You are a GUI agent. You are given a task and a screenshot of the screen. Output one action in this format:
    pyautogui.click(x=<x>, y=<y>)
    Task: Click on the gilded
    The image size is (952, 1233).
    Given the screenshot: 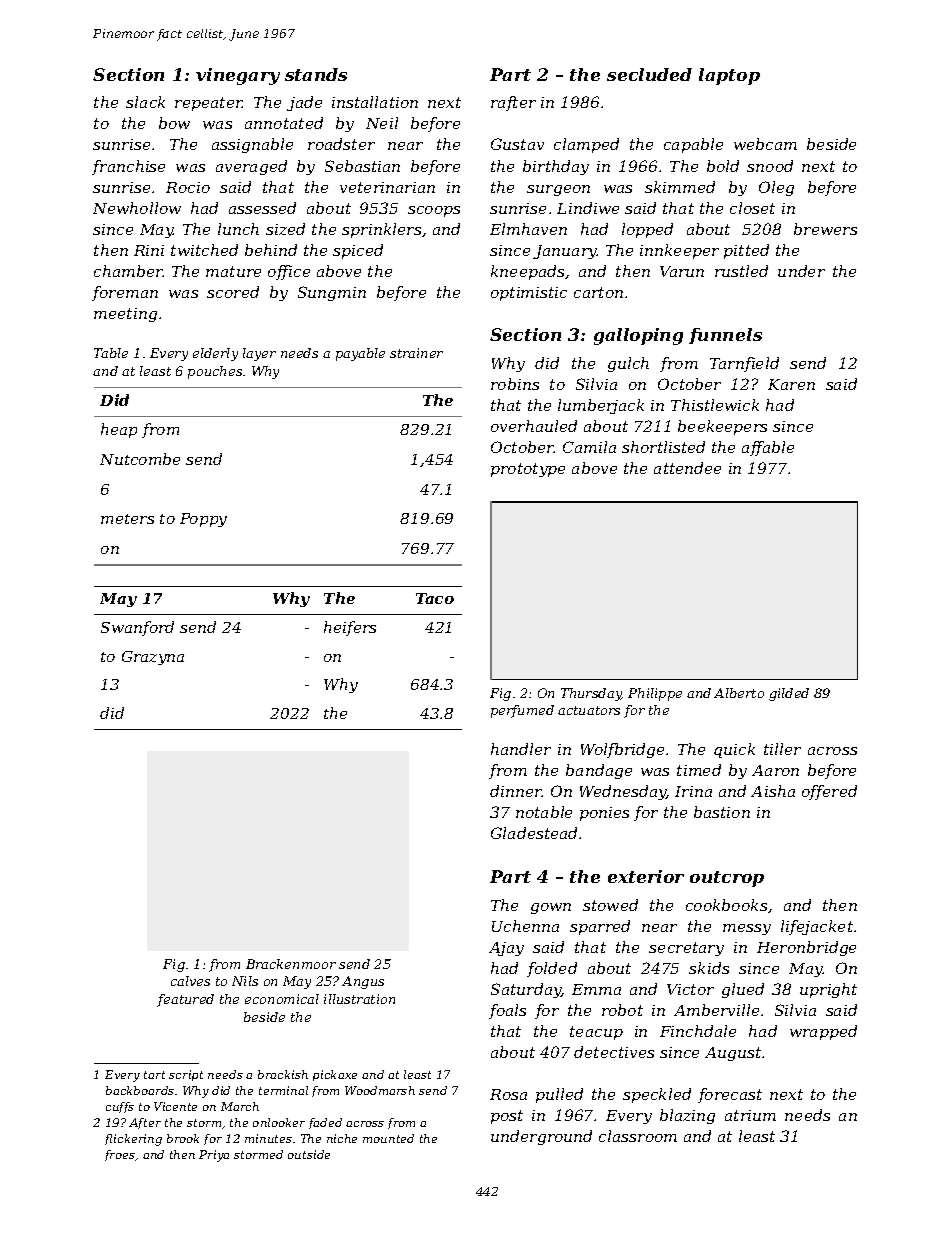 What is the action you would take?
    pyautogui.click(x=789, y=694)
